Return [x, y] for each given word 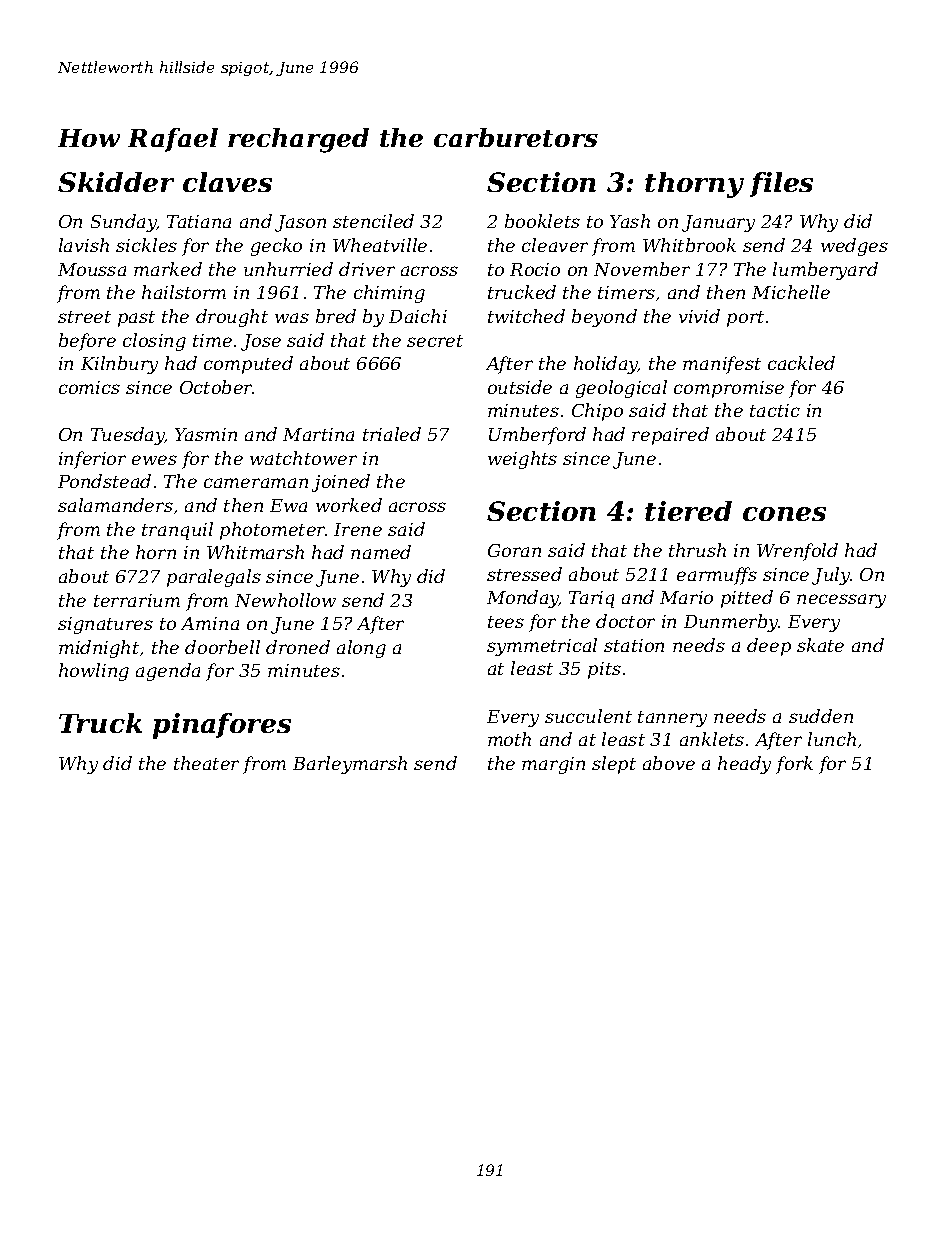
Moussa [92, 269]
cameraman [256, 483]
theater [206, 763]
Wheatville [380, 245]
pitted [747, 599]
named [381, 552]
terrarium [137, 600]
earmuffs [717, 576]
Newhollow [285, 600]
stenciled [373, 221]
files [781, 184]
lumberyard [825, 271]
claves [227, 182]
